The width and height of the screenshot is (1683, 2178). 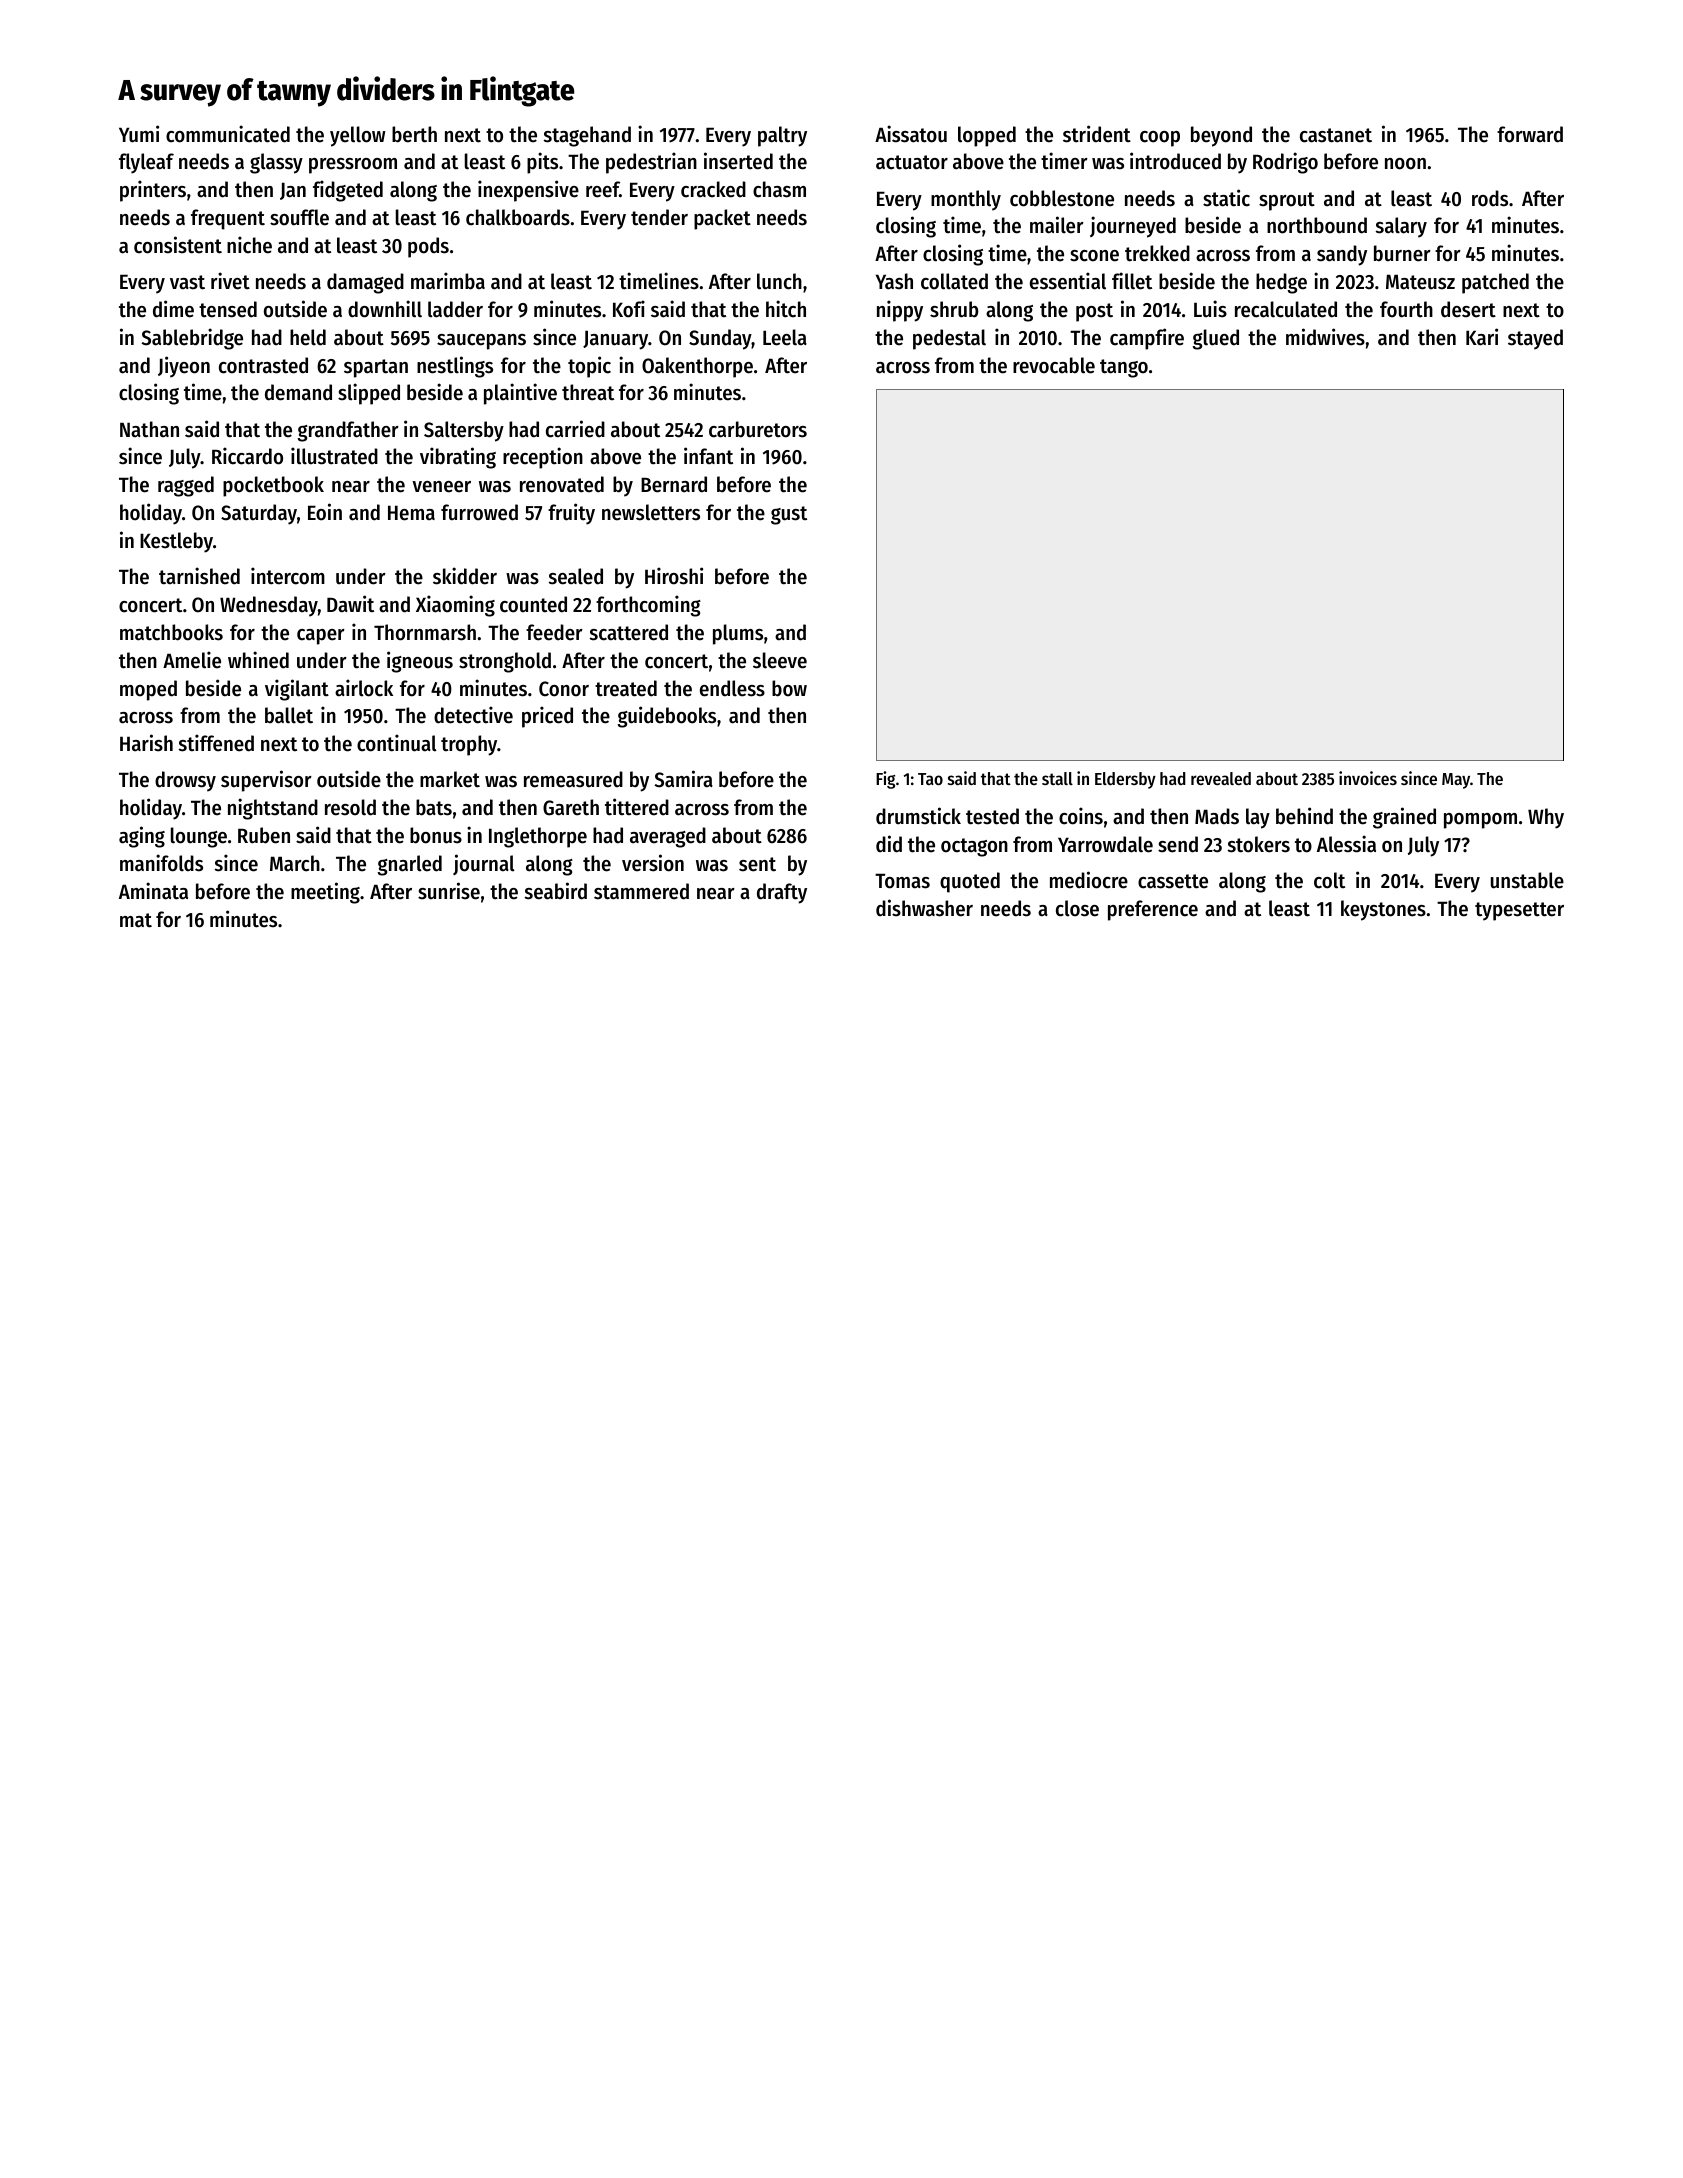 What do you see at coordinates (153, 891) in the screenshot?
I see `Aminata` at bounding box center [153, 891].
